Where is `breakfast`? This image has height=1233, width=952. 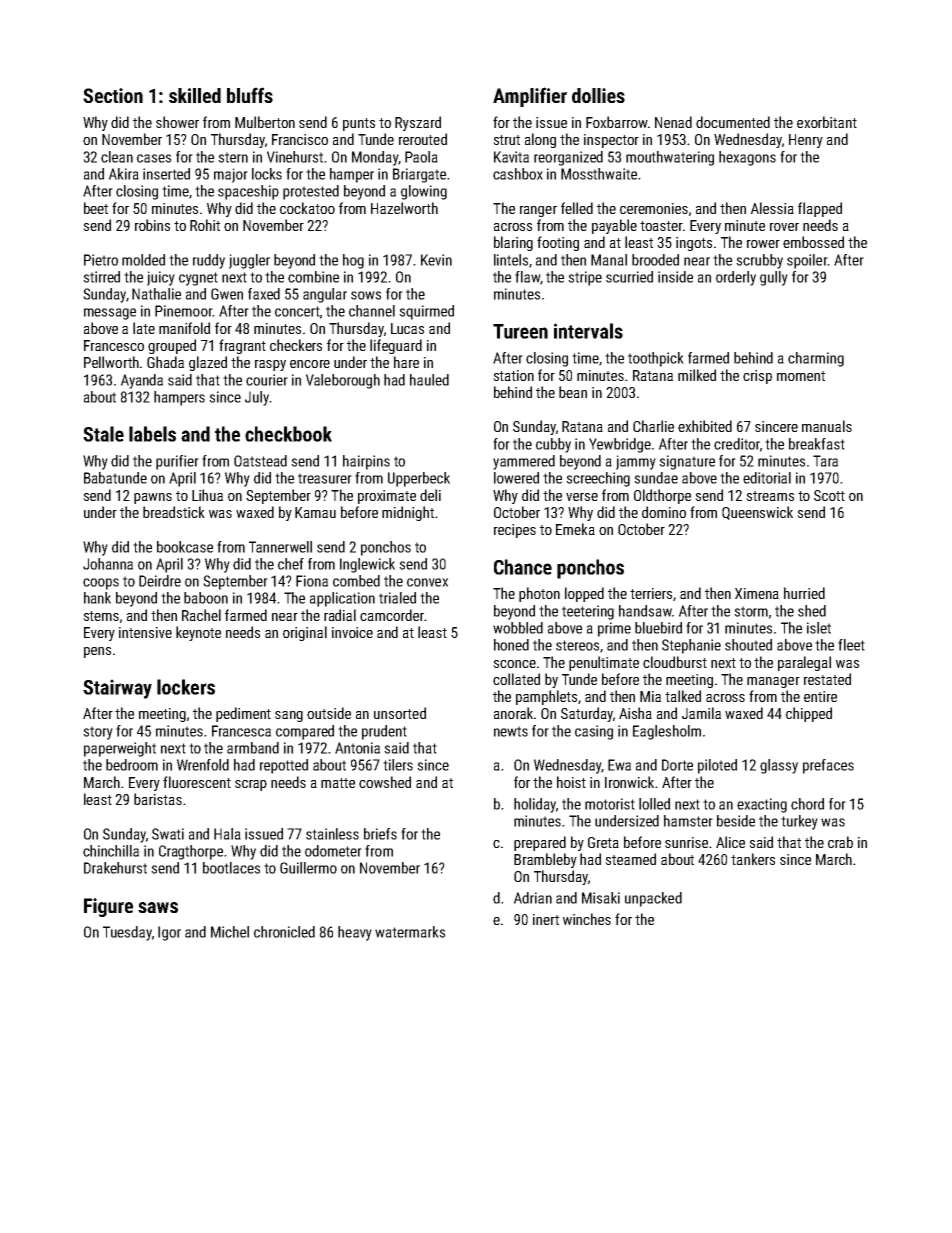
breakfast is located at coordinates (817, 444).
